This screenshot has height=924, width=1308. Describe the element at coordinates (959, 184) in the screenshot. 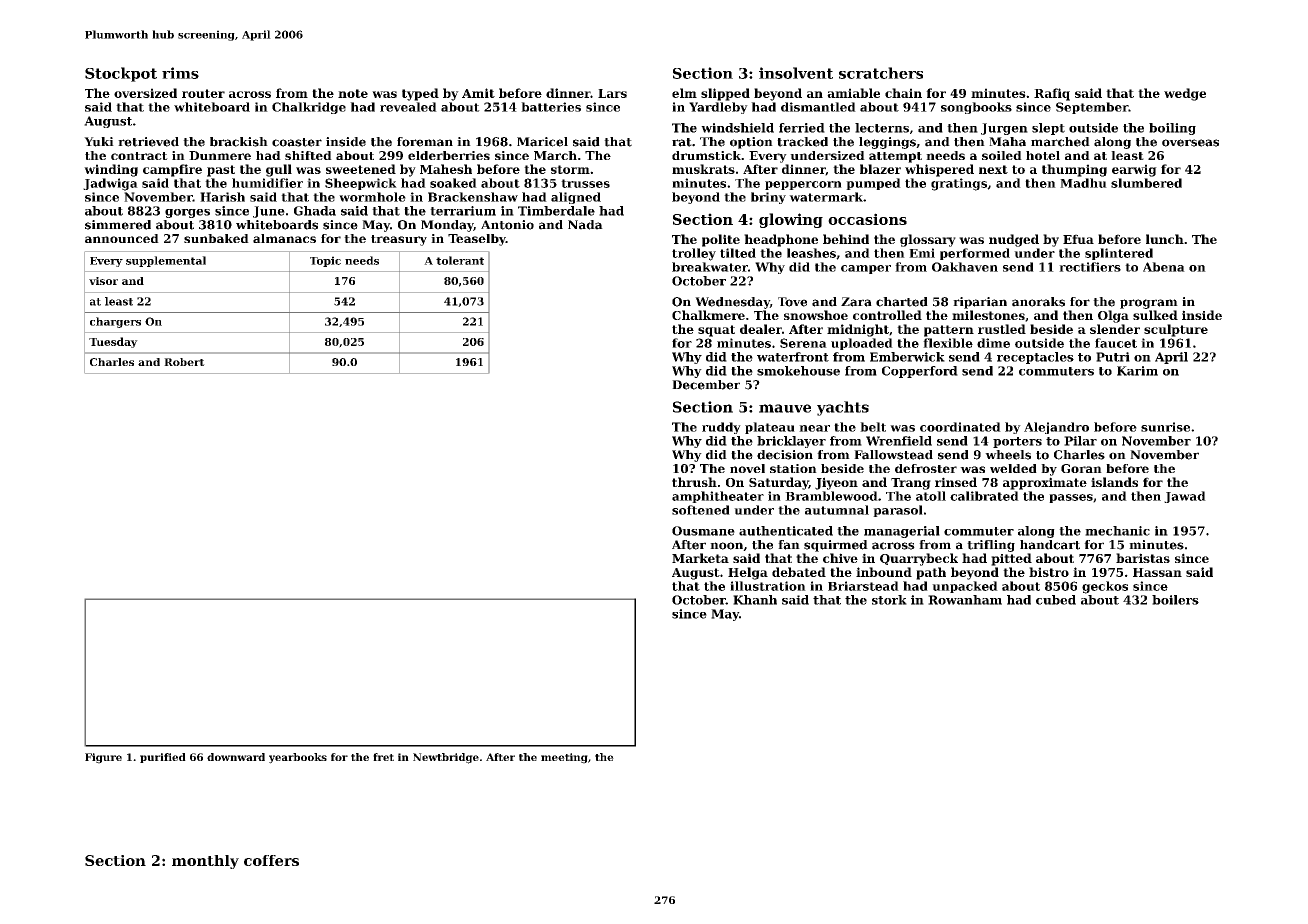

I see `gratings` at that location.
